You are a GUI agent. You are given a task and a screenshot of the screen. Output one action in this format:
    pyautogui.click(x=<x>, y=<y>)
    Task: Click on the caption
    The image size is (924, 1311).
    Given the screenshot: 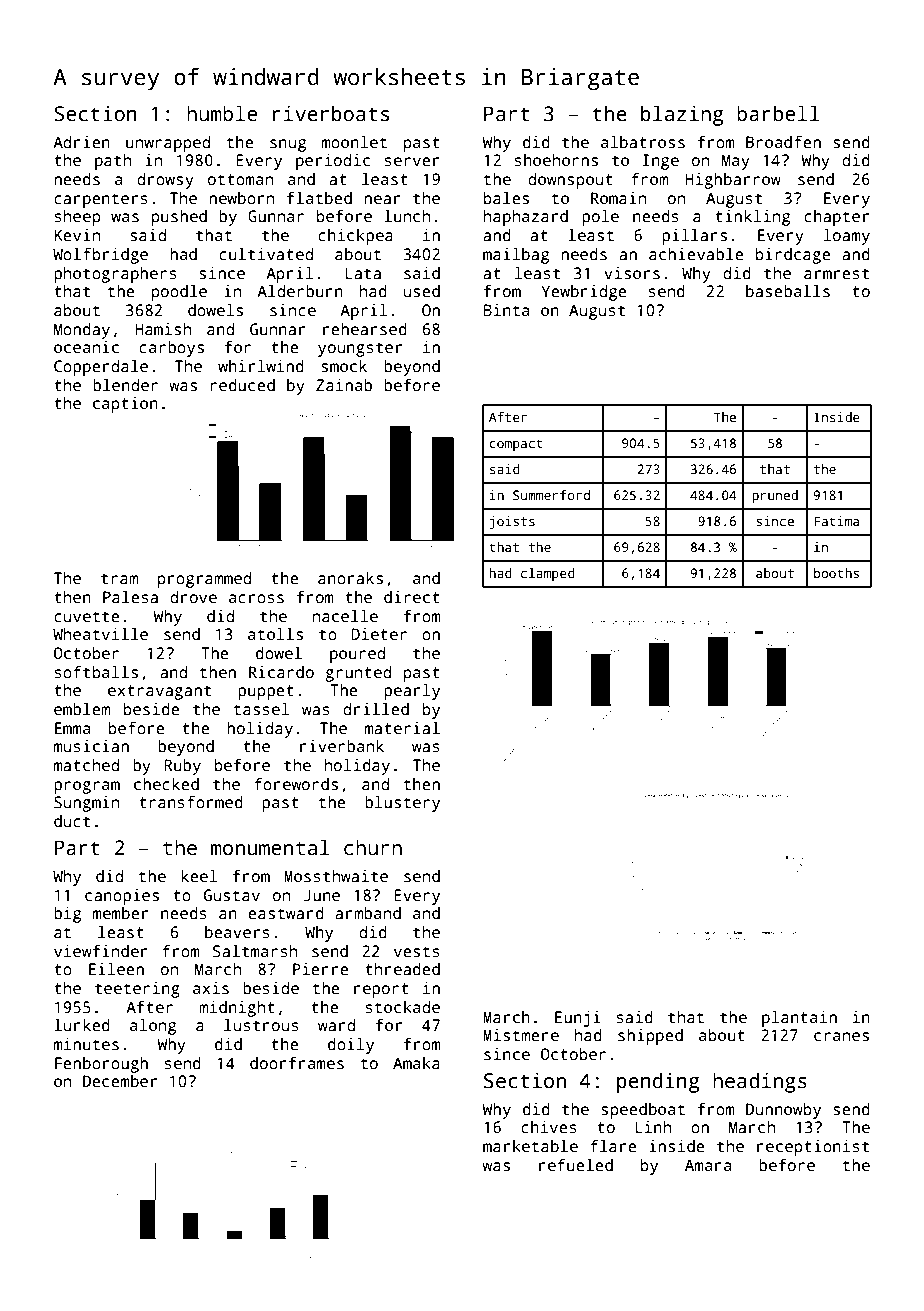 What is the action you would take?
    pyautogui.click(x=125, y=405)
